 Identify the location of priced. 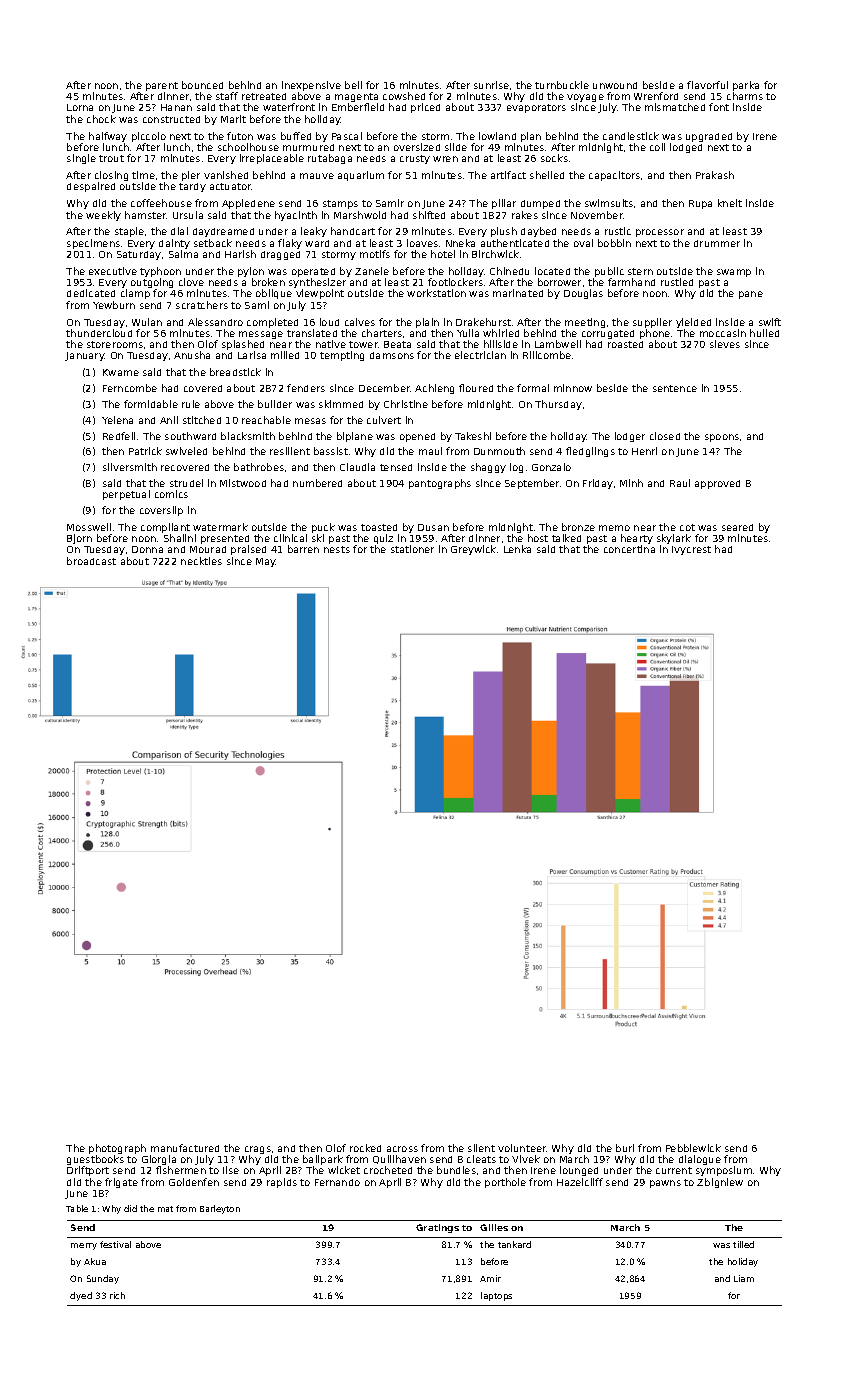
(425, 108).
